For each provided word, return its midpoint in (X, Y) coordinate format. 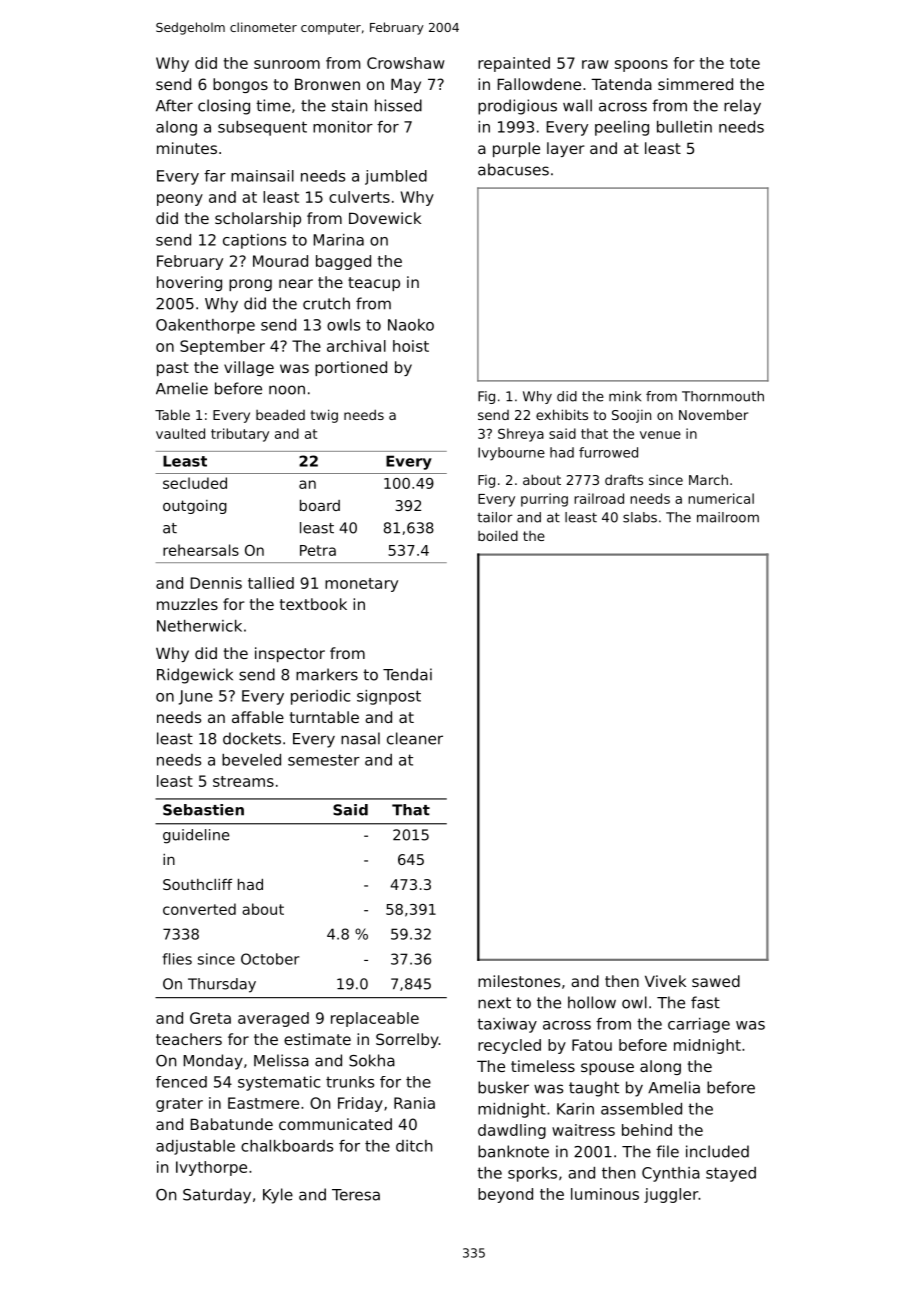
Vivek (665, 981)
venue (660, 435)
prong (250, 285)
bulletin (684, 127)
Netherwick (199, 626)
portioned (351, 368)
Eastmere (263, 1103)
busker (503, 1087)
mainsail (262, 176)
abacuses (513, 169)
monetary (361, 585)
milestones (519, 981)
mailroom (728, 517)
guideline (196, 836)
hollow (592, 1002)
